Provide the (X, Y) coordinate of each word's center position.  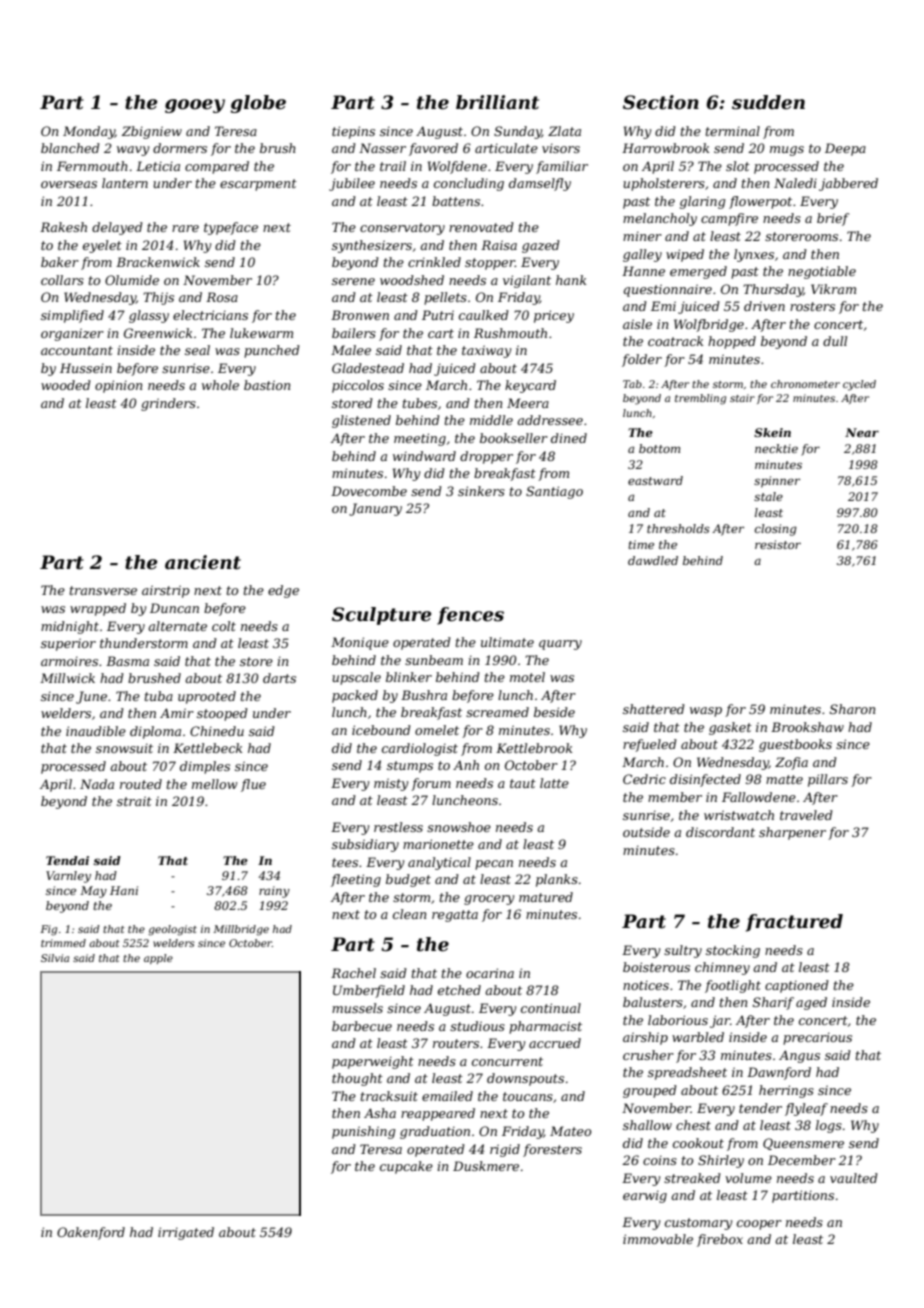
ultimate (507, 642)
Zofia (791, 763)
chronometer (805, 384)
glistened (361, 421)
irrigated (186, 1233)
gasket (730, 728)
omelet (437, 730)
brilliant (497, 102)
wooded (66, 385)
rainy (274, 892)
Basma (127, 661)
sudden (768, 102)
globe (258, 104)
